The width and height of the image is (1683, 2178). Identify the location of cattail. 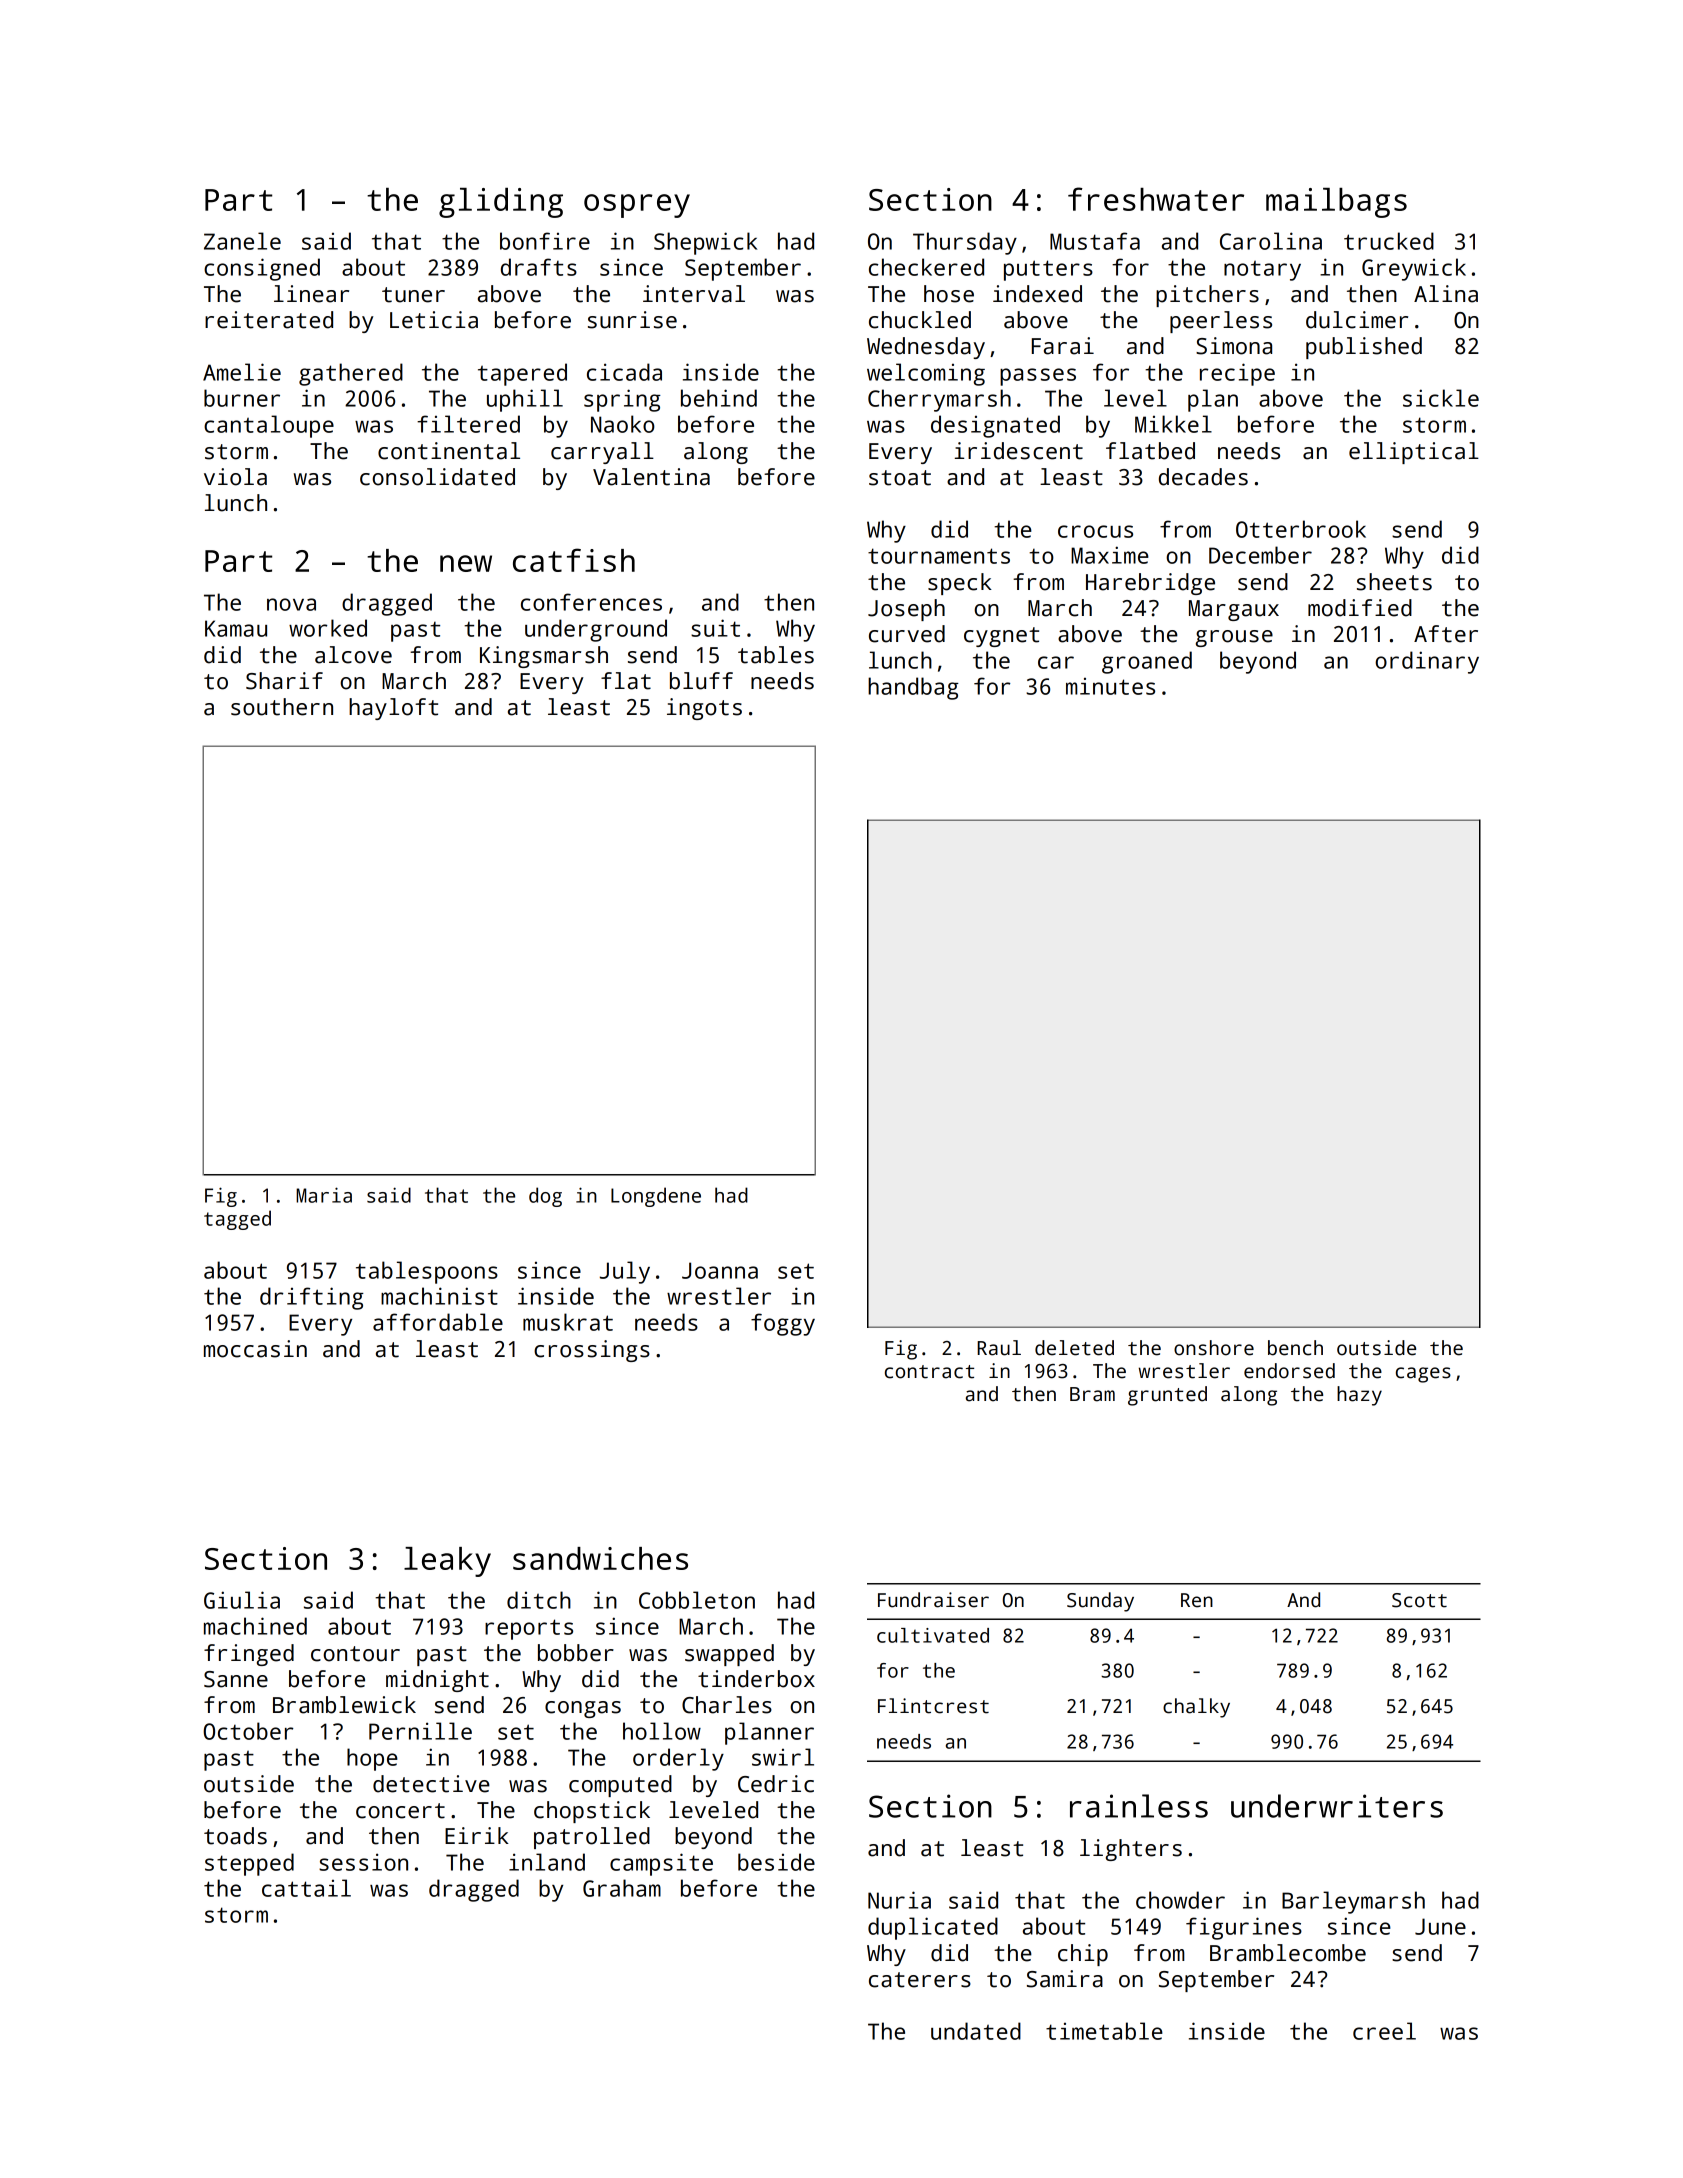
(306, 1888).
